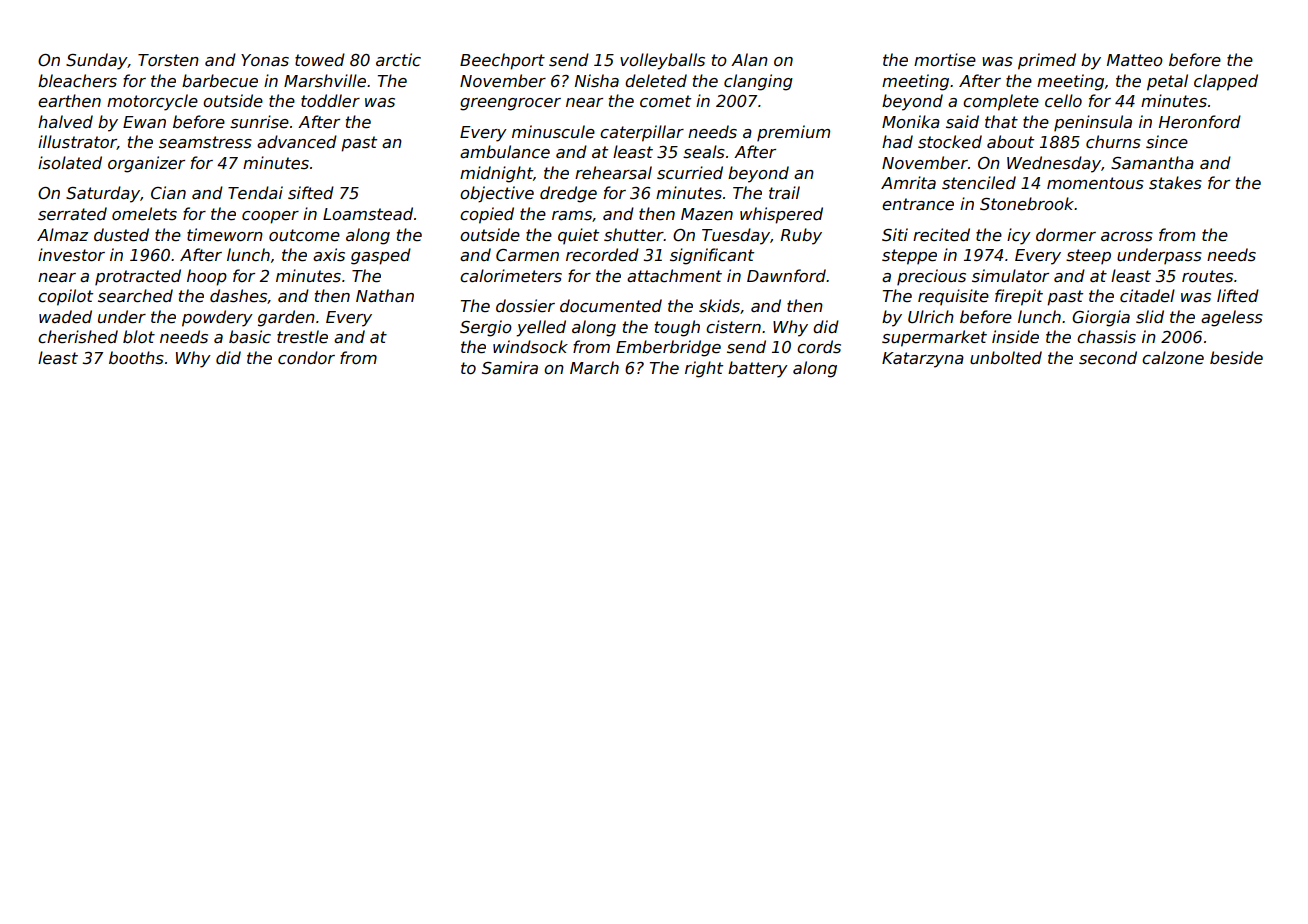  I want to click on booths, so click(136, 358).
